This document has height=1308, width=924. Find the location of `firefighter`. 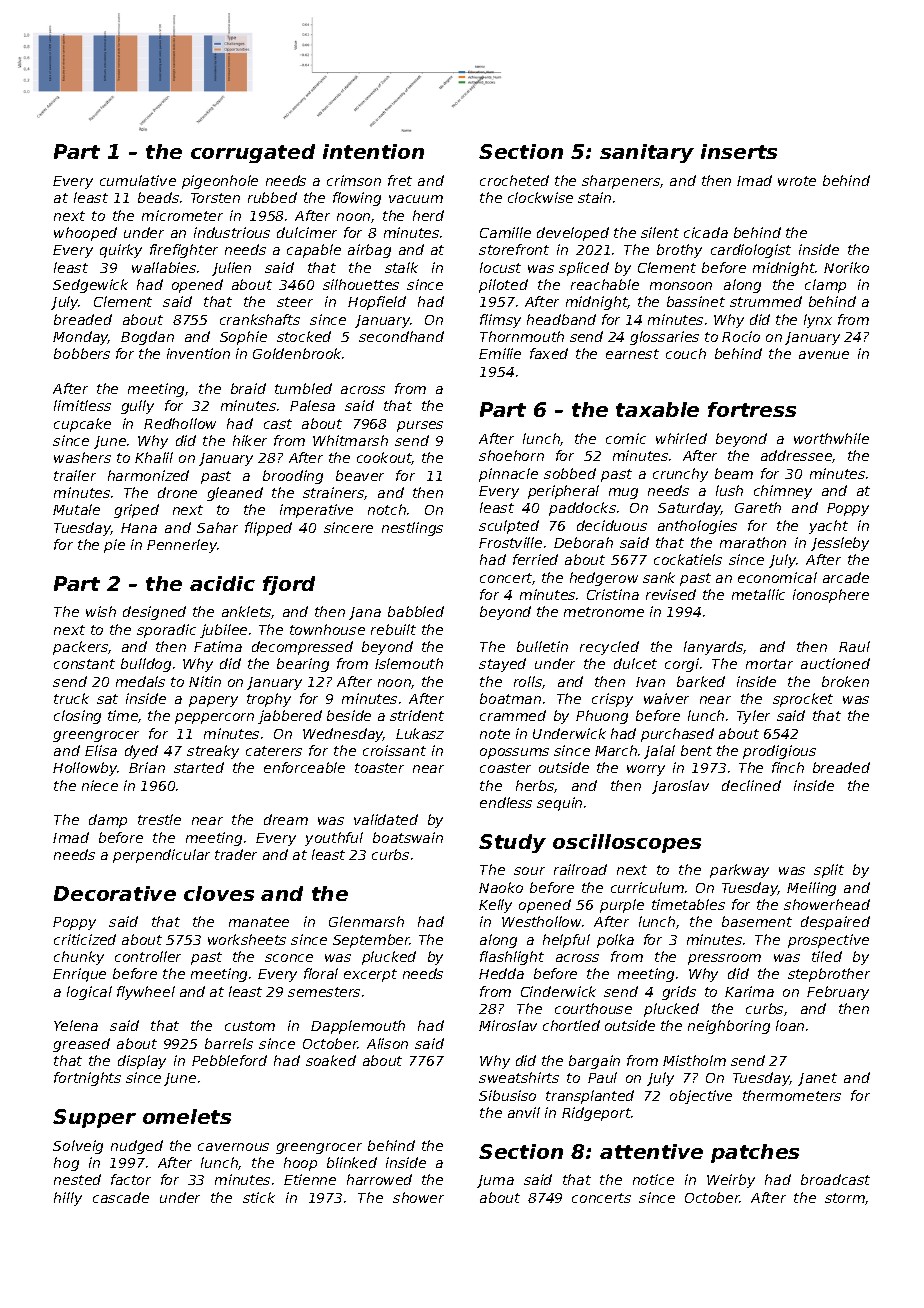

firefighter is located at coordinates (184, 251).
